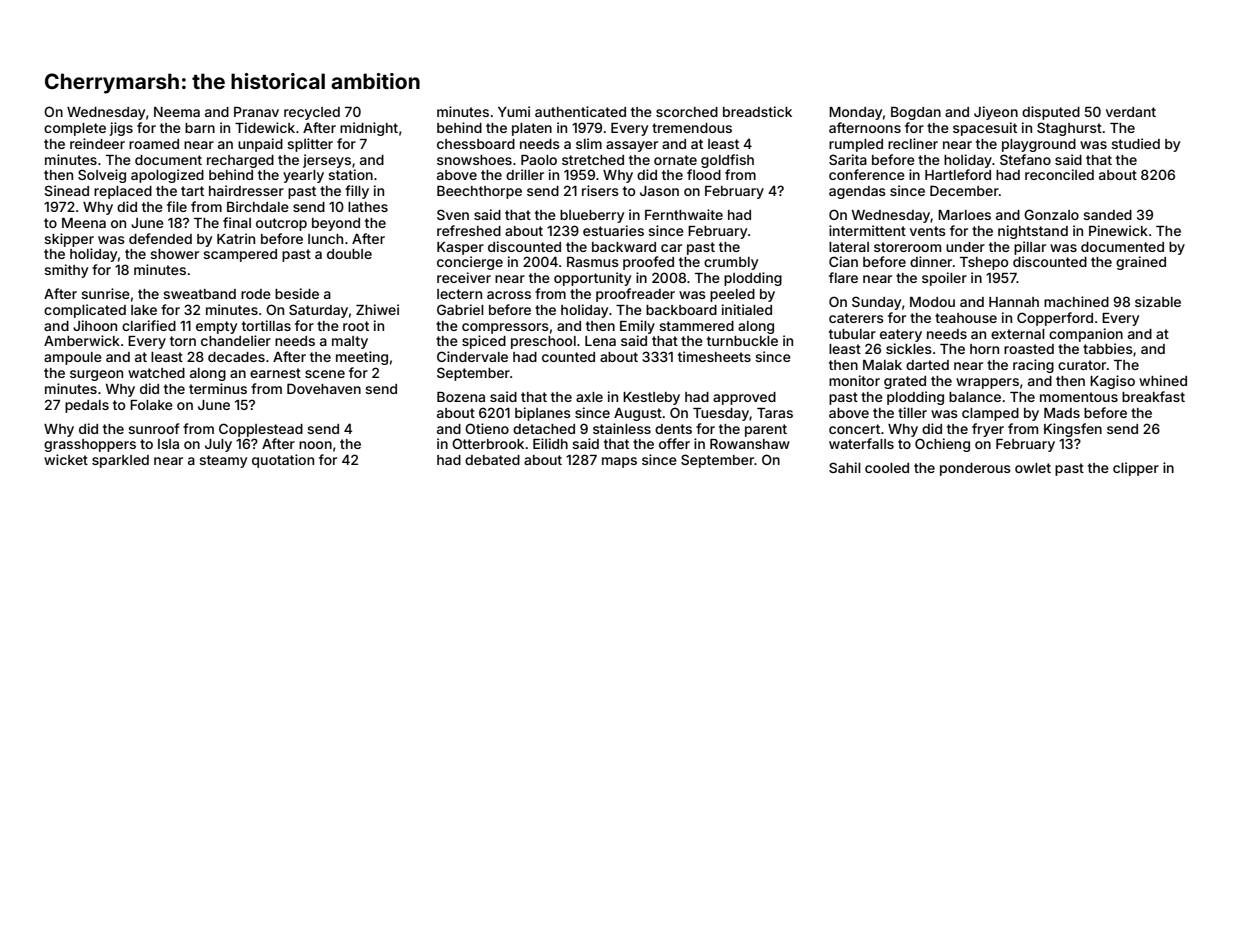 The width and height of the screenshot is (1233, 952). Describe the element at coordinates (1131, 112) in the screenshot. I see `verdant` at that location.
